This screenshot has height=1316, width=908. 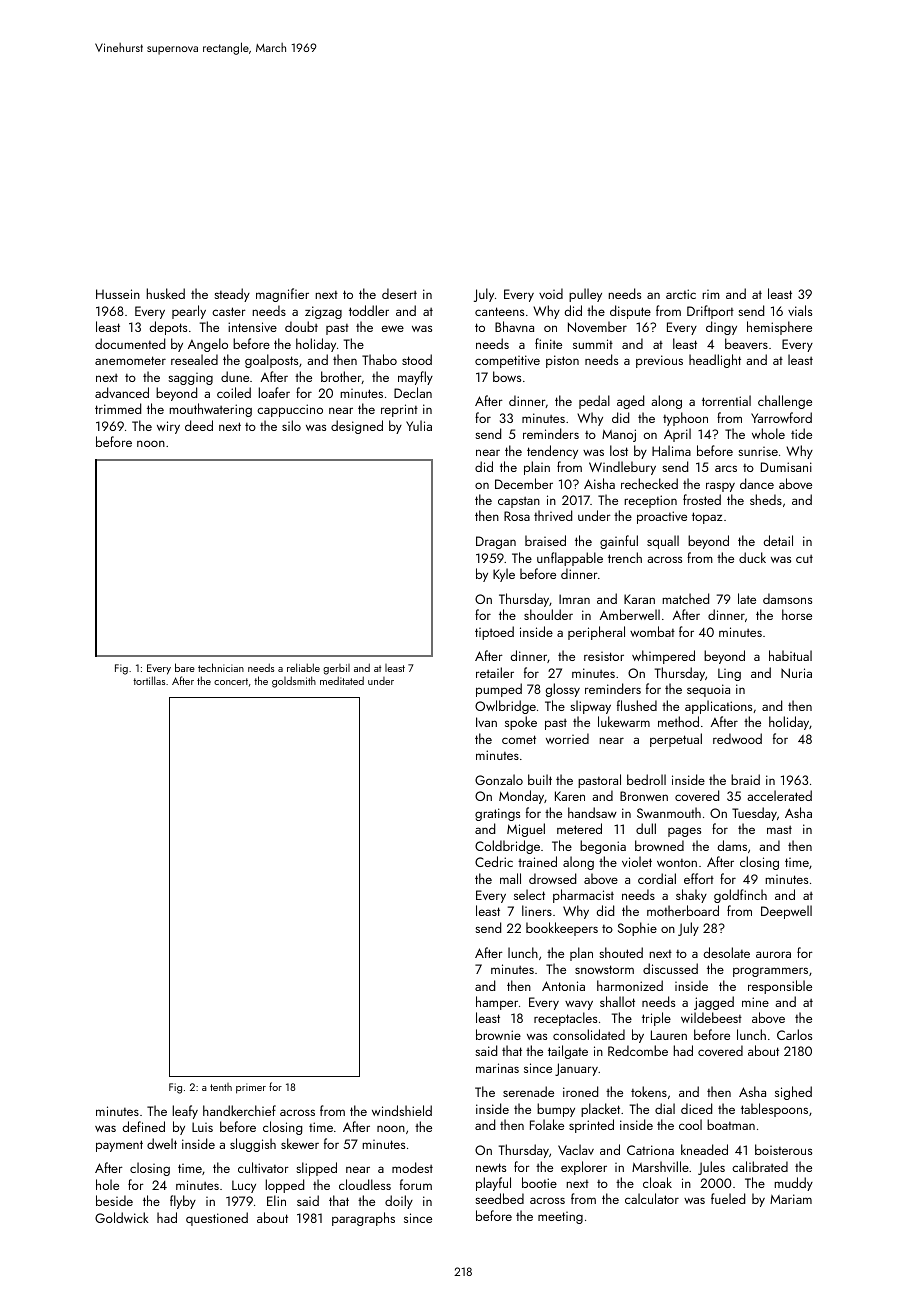 What do you see at coordinates (745, 779) in the screenshot?
I see `braid` at bounding box center [745, 779].
